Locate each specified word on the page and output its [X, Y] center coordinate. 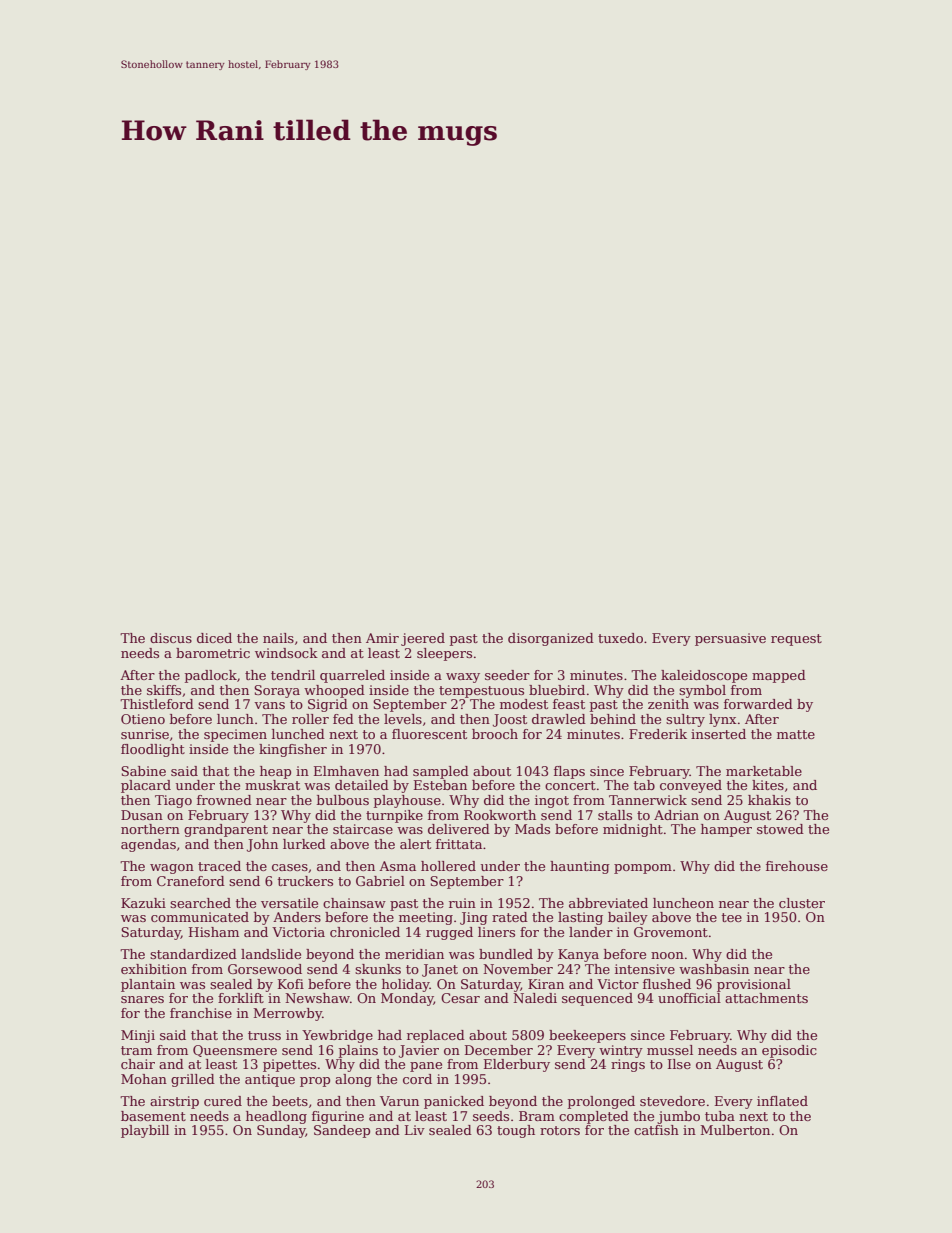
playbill [145, 1131]
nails [278, 638]
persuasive [730, 639]
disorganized [551, 639]
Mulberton [735, 1130]
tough [516, 1131]
